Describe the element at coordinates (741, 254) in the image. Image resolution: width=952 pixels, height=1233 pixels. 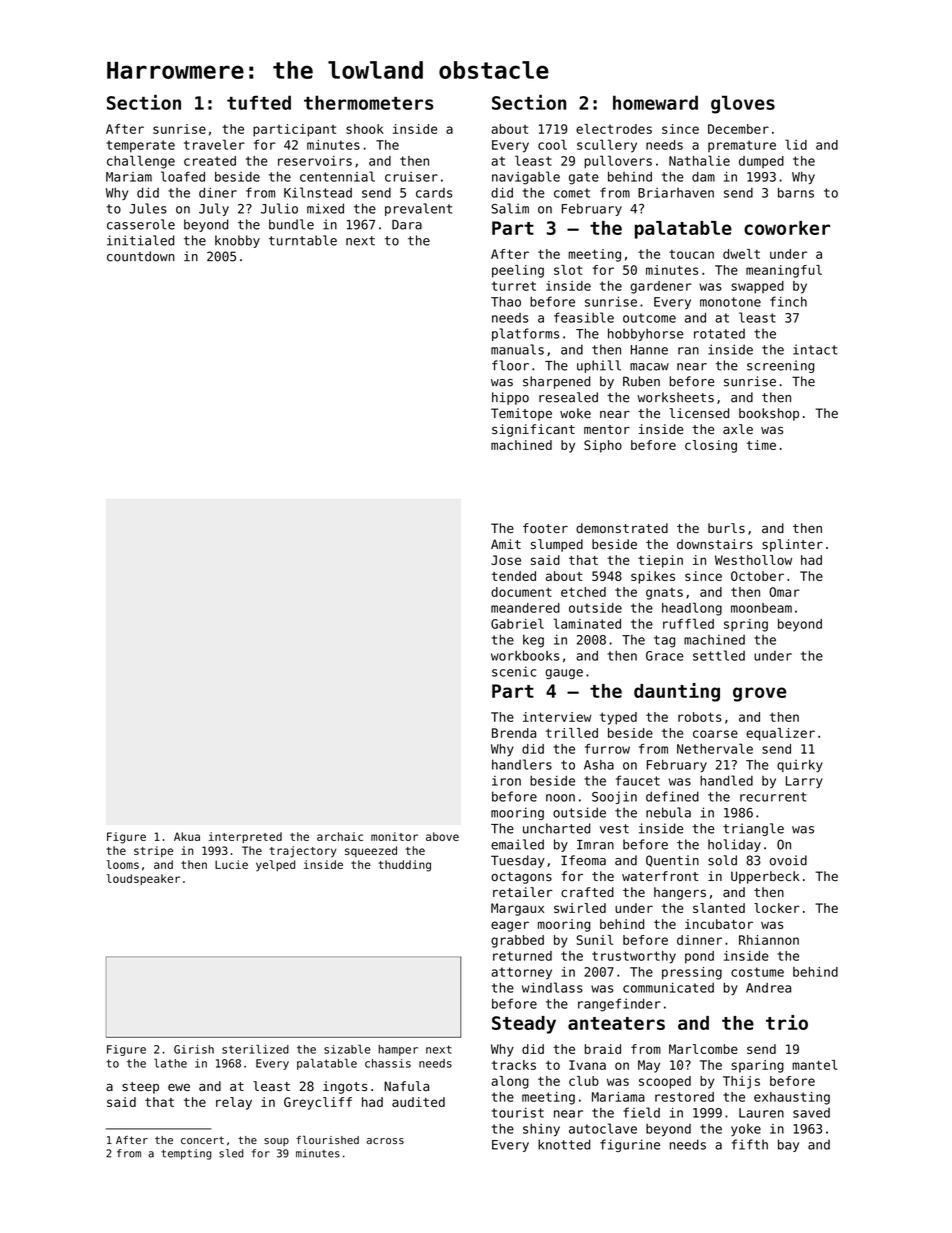
I see `dwelt` at that location.
